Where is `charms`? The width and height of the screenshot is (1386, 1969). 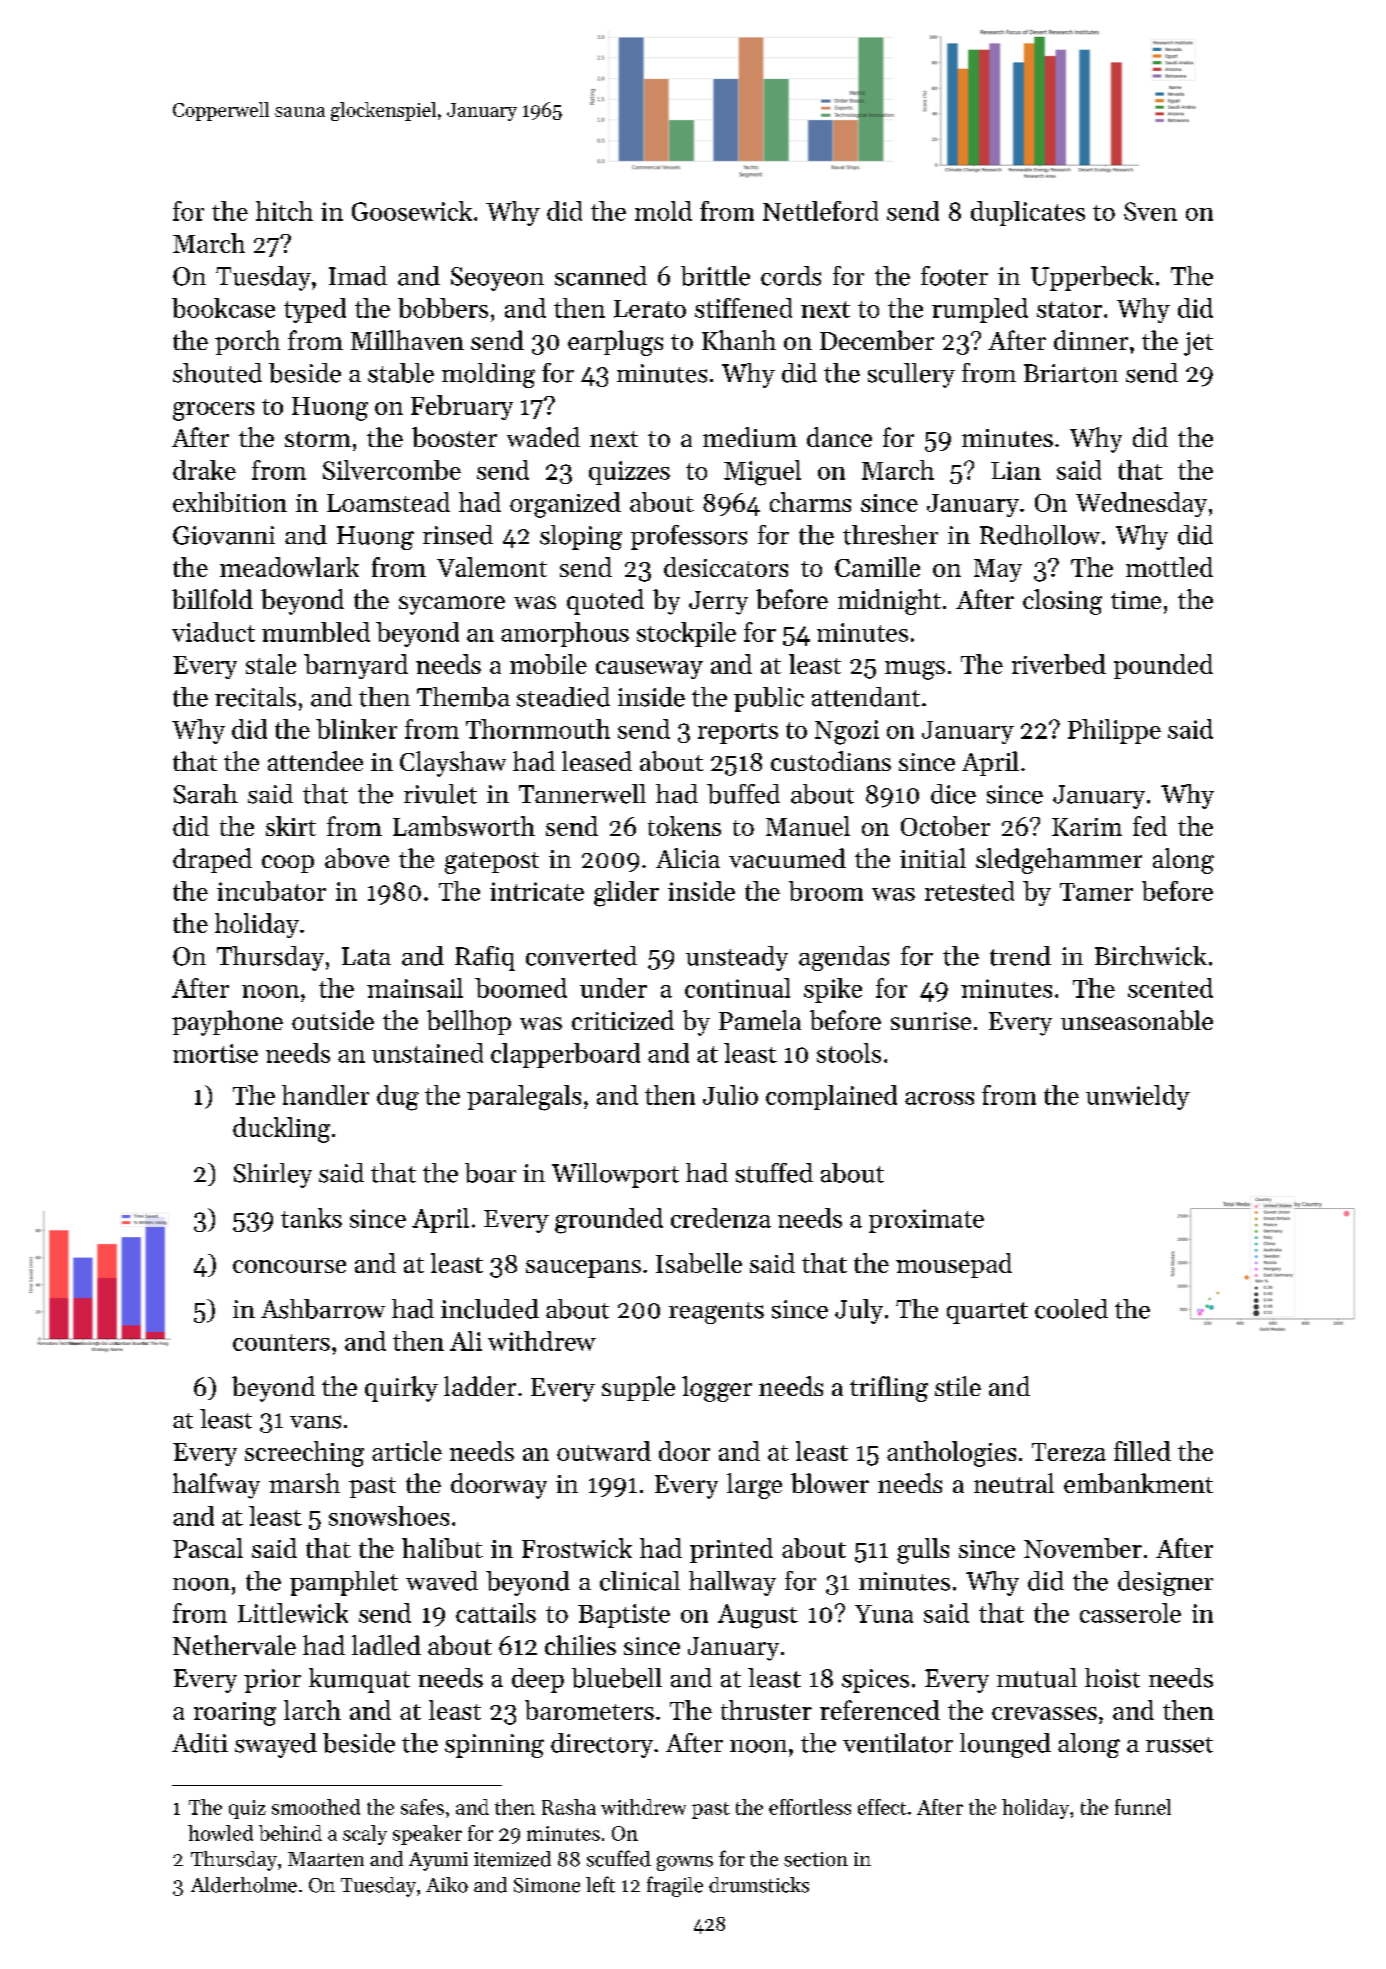 charms is located at coordinates (810, 502).
